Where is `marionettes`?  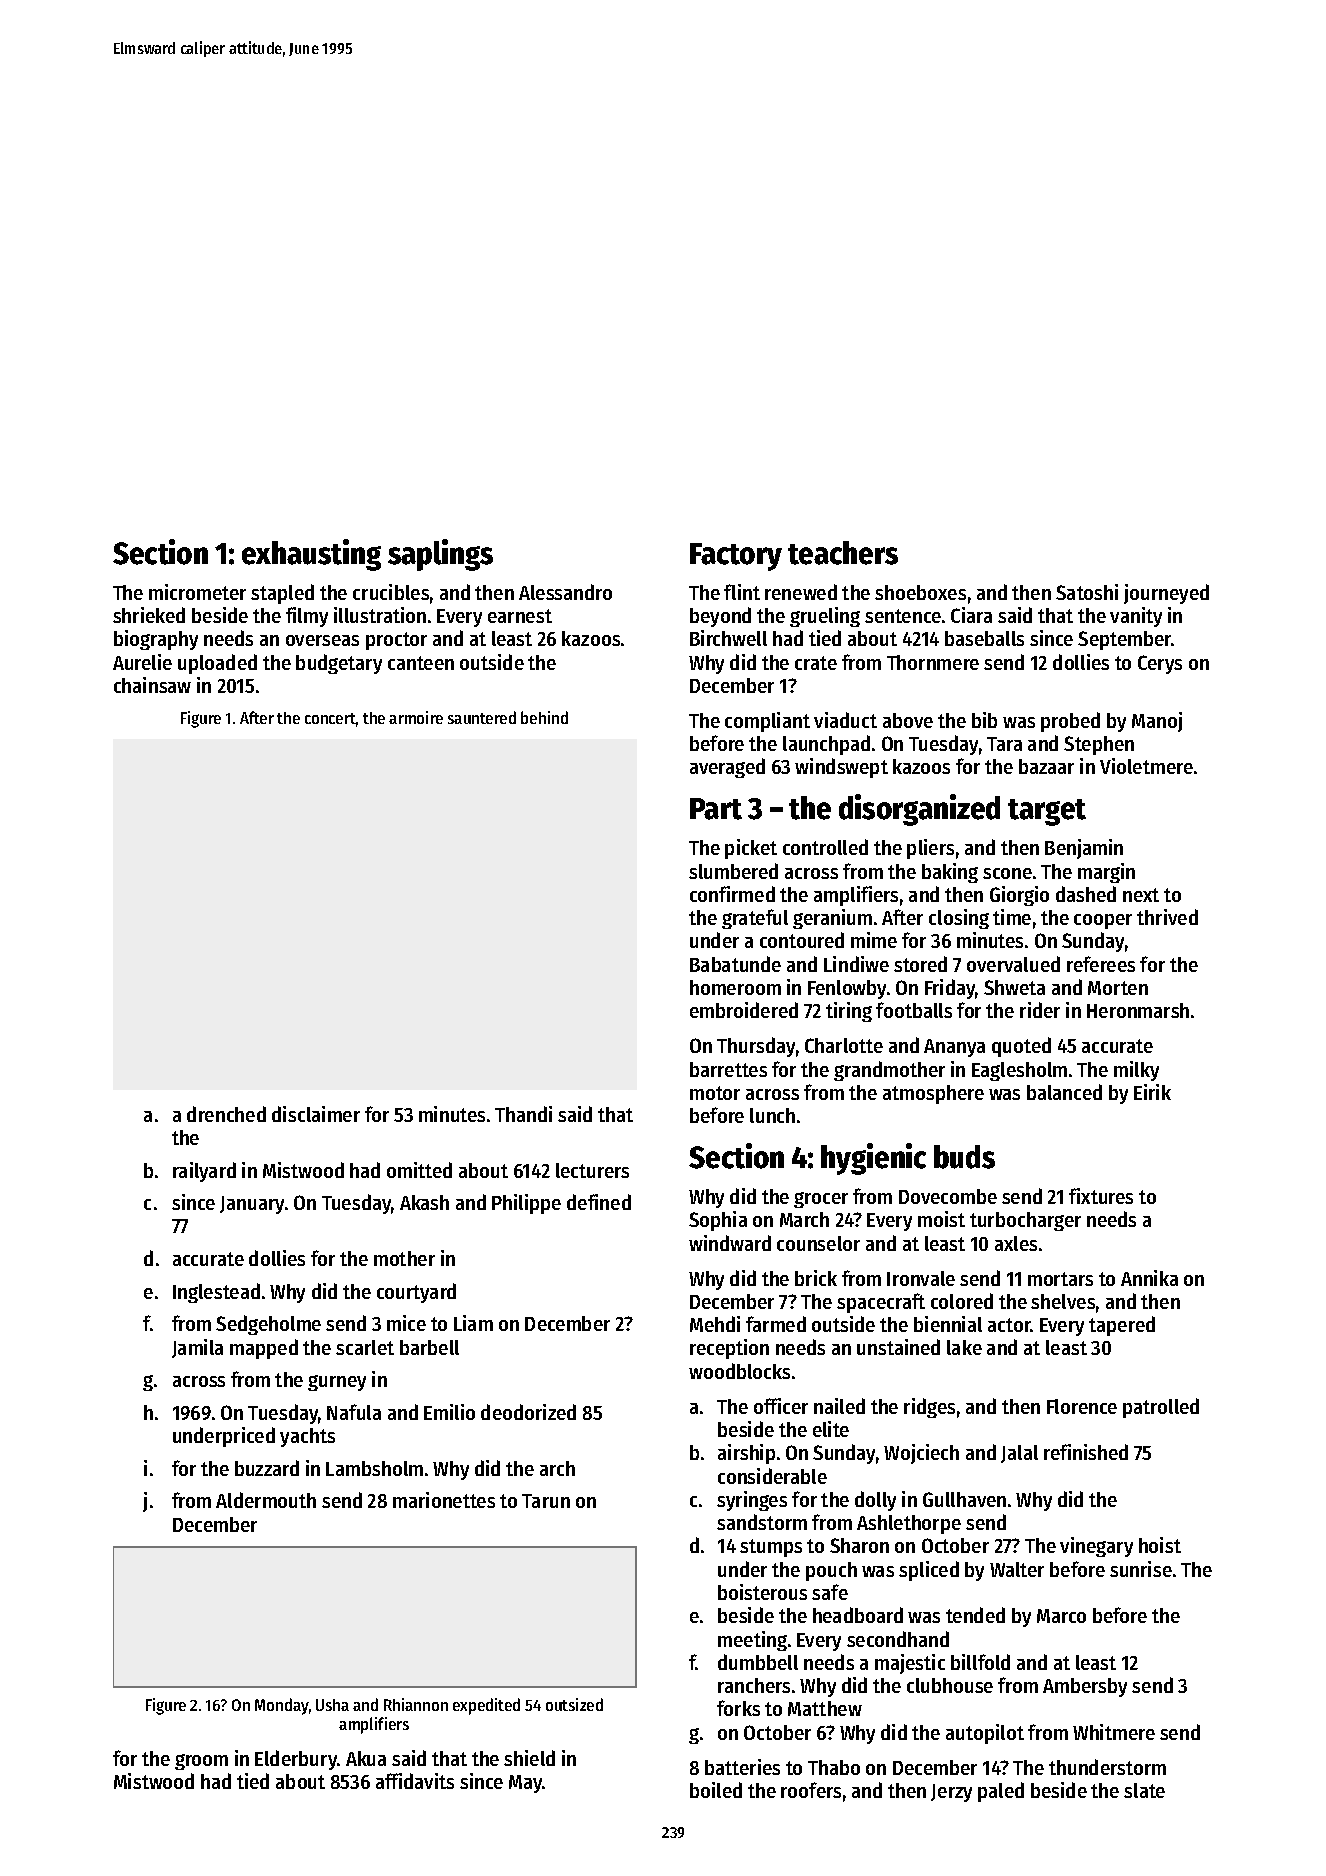
marionettes is located at coordinates (444, 1500).
